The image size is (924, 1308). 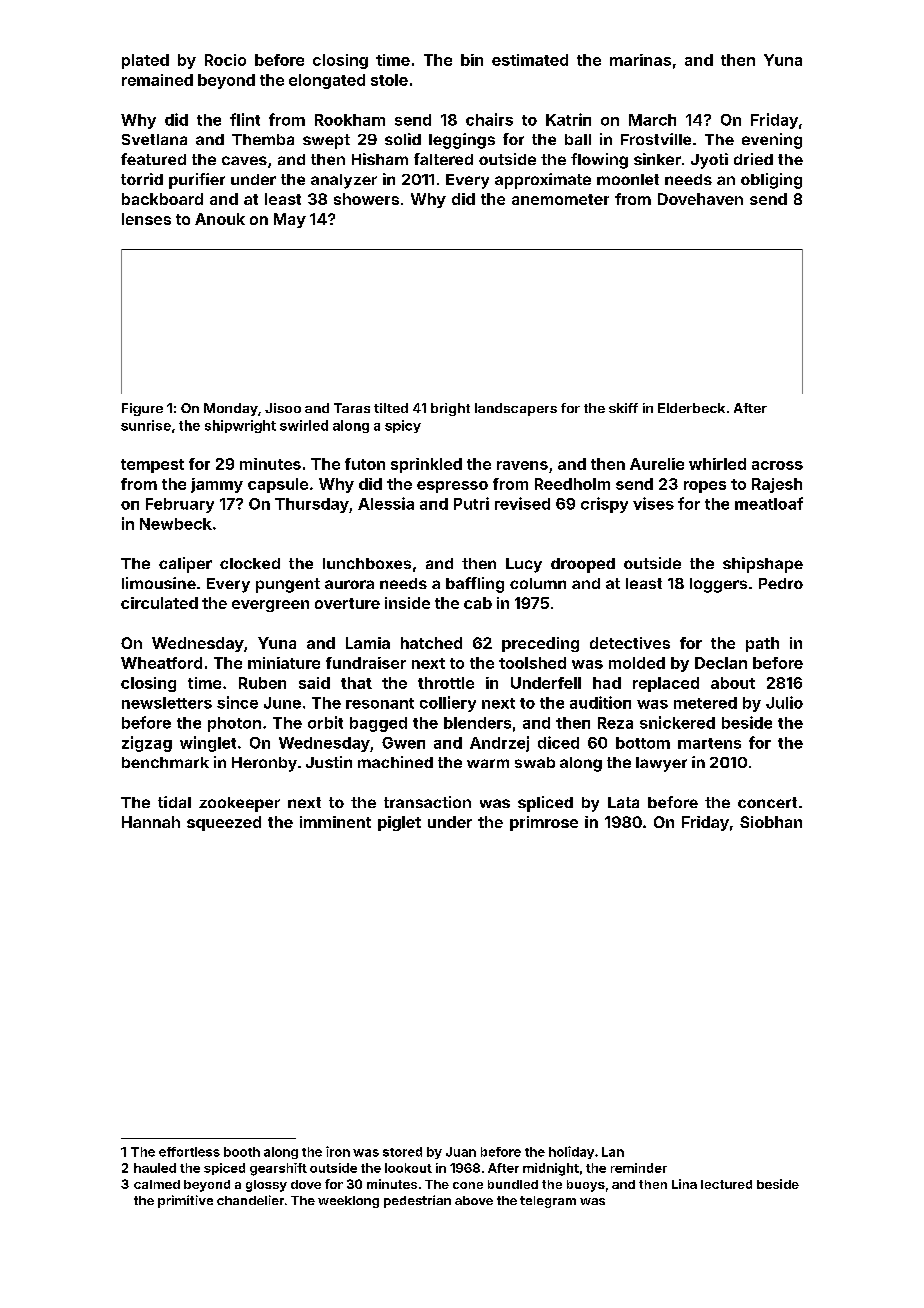 I want to click on Jisoo, so click(x=283, y=408).
